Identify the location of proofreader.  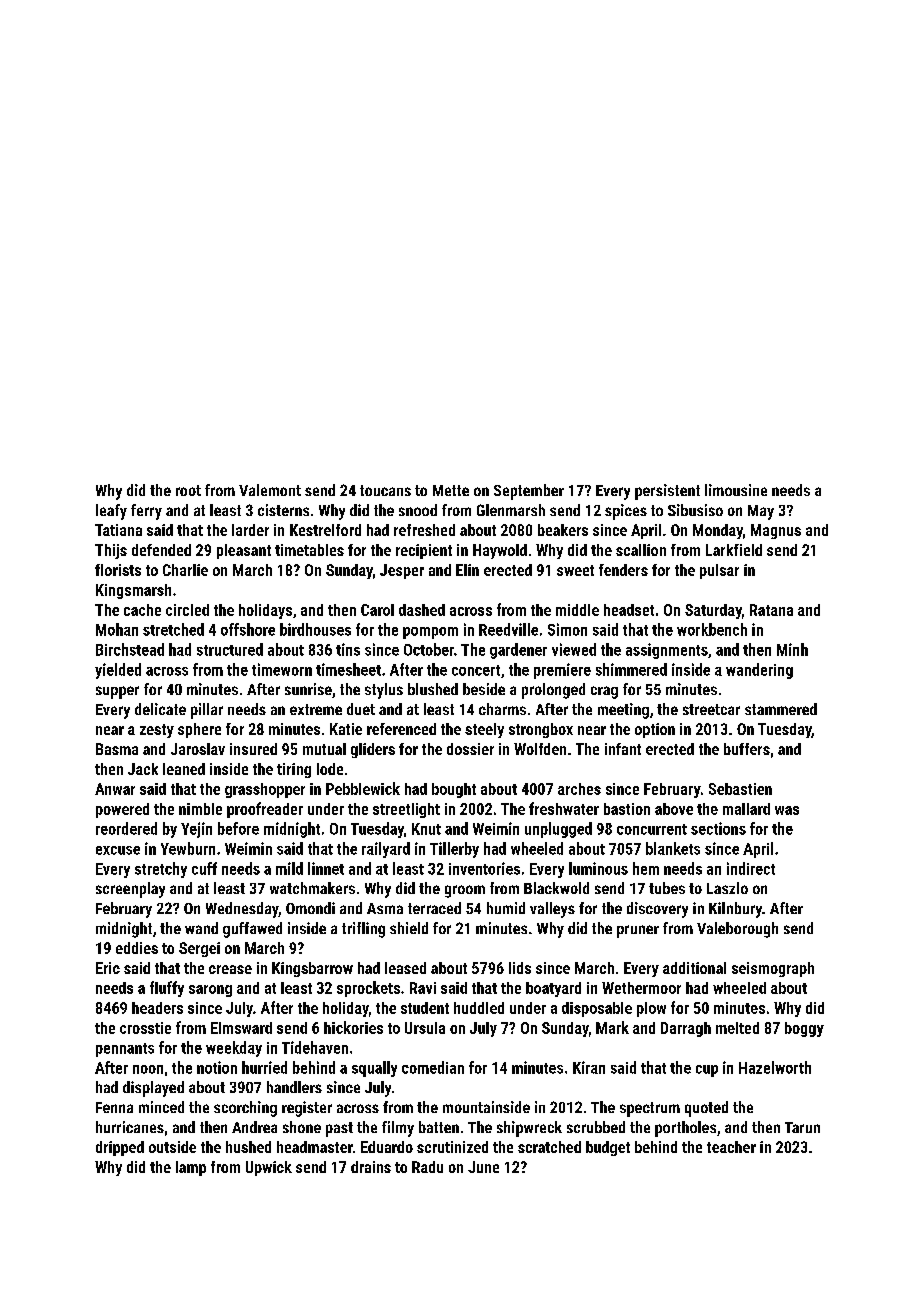
(265, 810).
